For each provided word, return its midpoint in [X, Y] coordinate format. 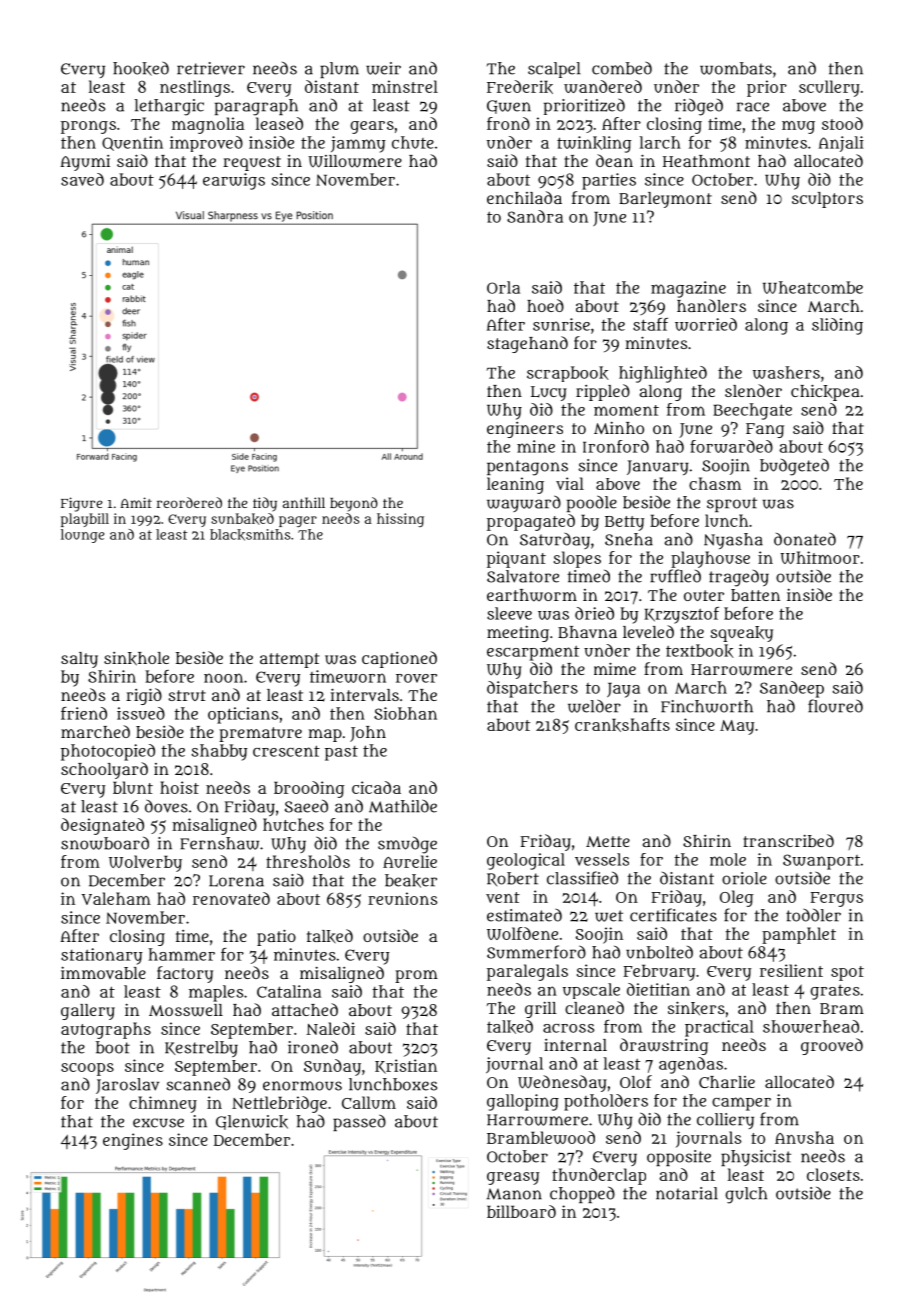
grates [835, 992]
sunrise [561, 324]
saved [82, 179]
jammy [358, 144]
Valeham [116, 898]
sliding [837, 326]
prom [416, 976]
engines [133, 1141]
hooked [141, 69]
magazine [688, 289]
